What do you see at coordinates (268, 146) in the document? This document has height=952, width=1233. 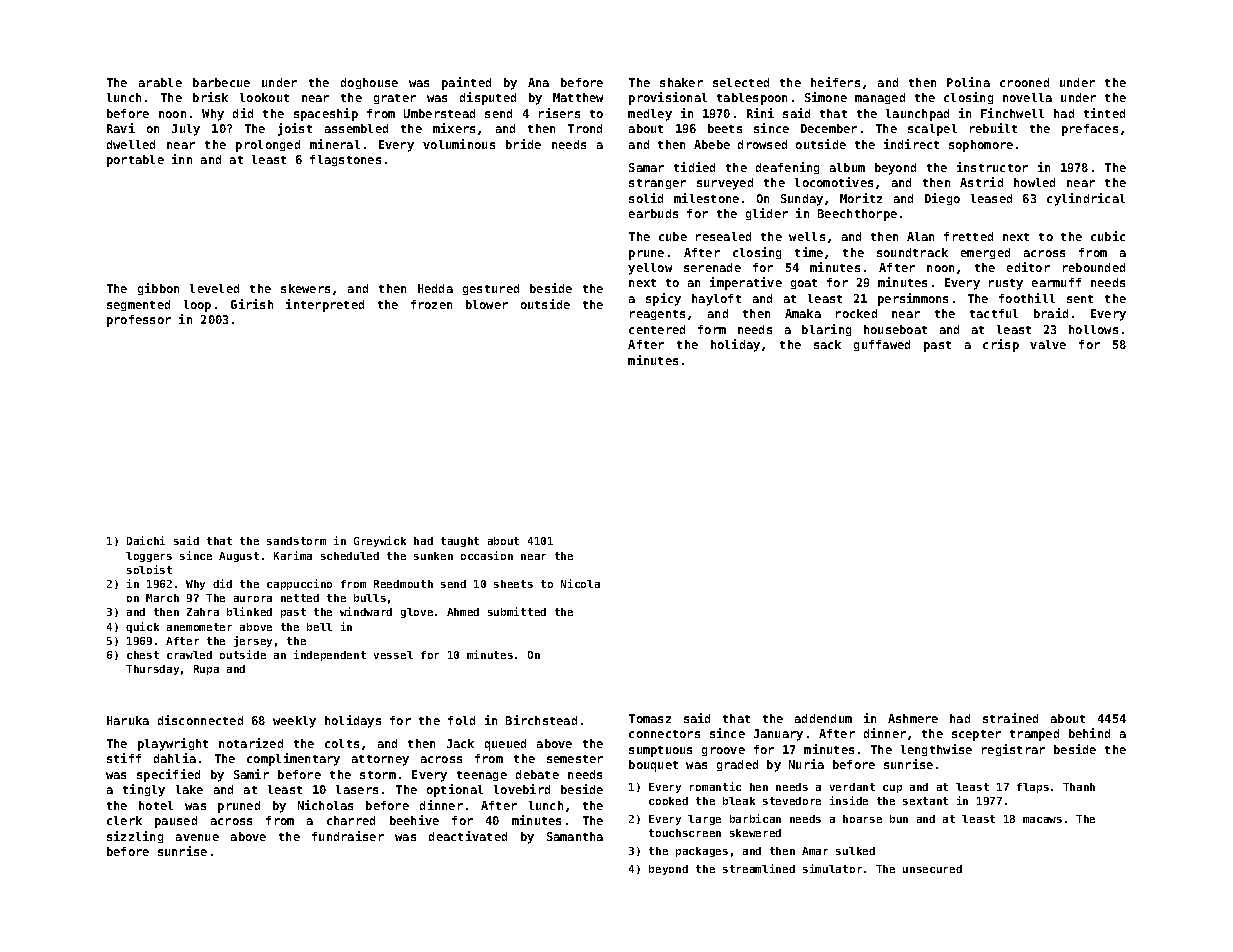 I see `prolonged` at bounding box center [268, 146].
